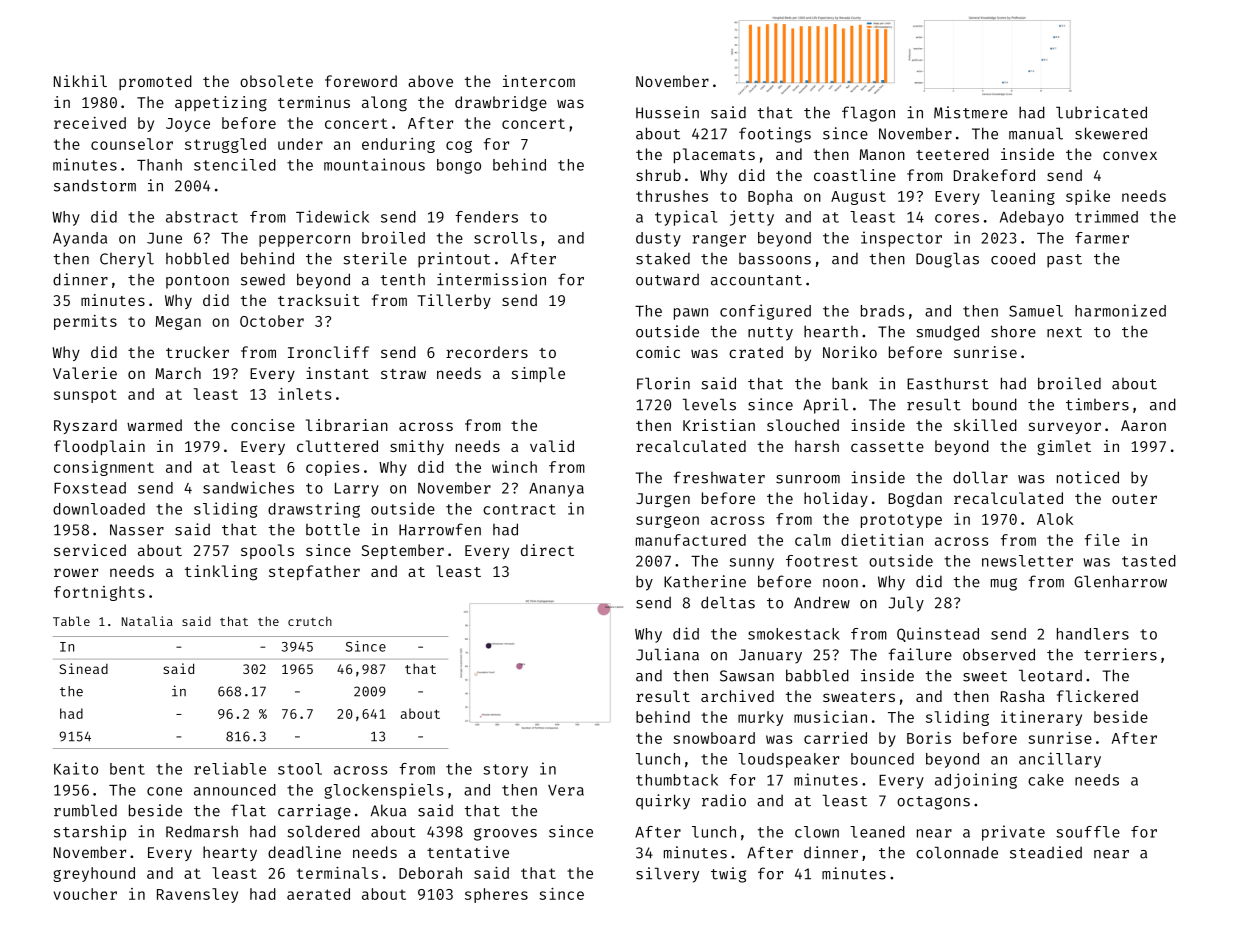 This screenshot has height=952, width=1233. Describe the element at coordinates (1055, 519) in the screenshot. I see `Alok` at that location.
